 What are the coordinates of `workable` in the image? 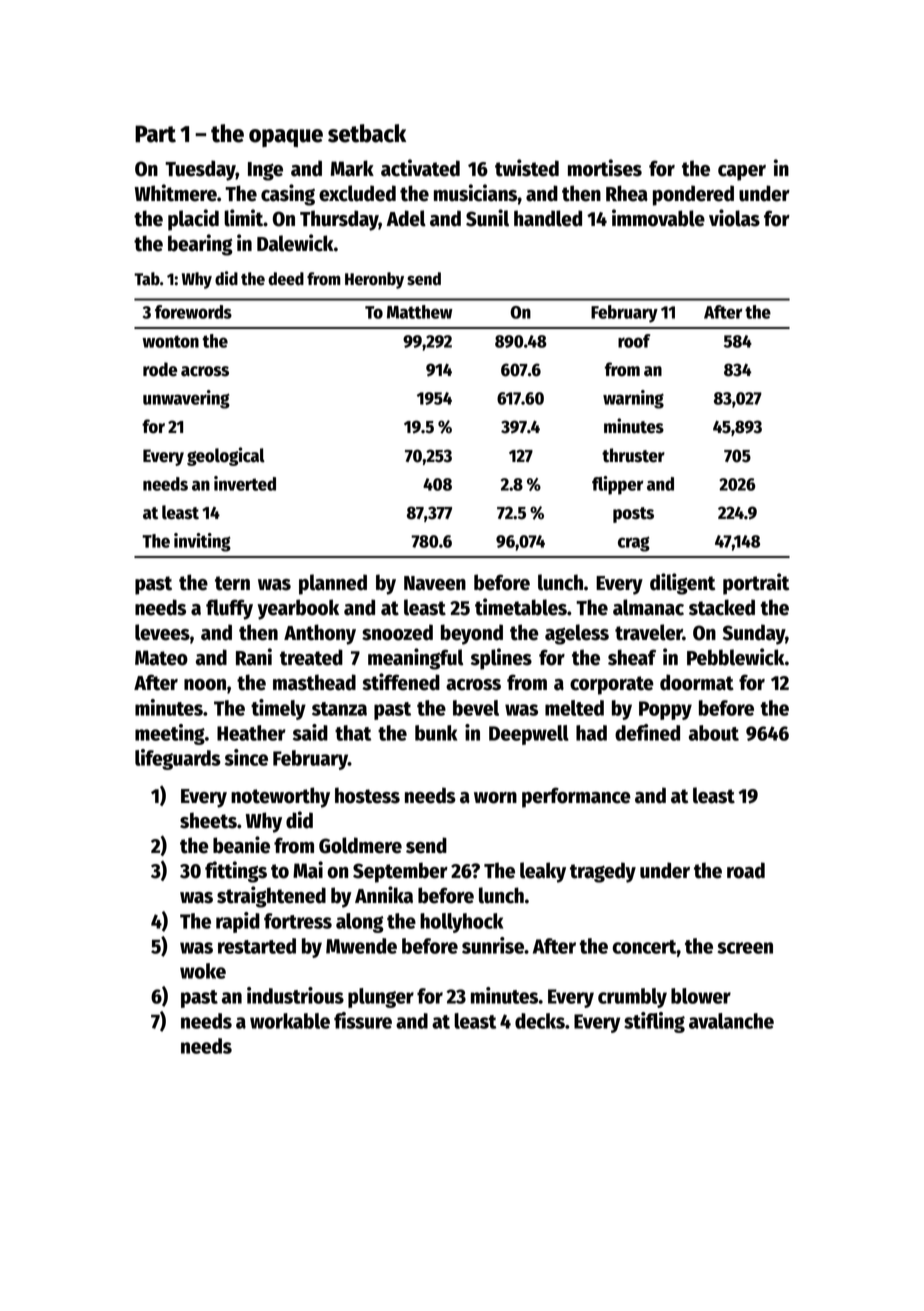 It's located at (290, 1021).
